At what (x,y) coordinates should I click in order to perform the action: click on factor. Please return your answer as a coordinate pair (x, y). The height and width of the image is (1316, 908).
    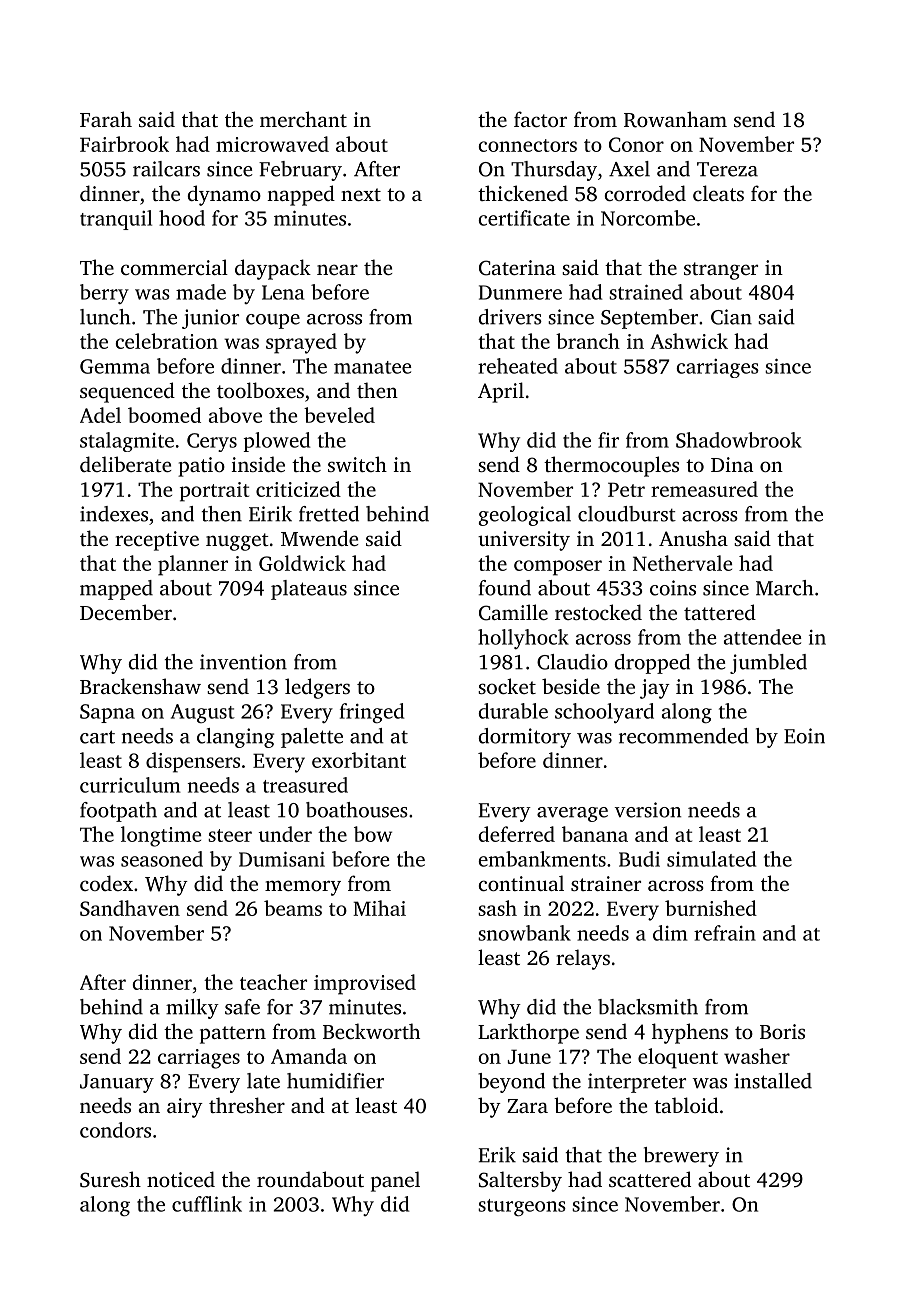
    Looking at the image, I should click on (540, 119).
